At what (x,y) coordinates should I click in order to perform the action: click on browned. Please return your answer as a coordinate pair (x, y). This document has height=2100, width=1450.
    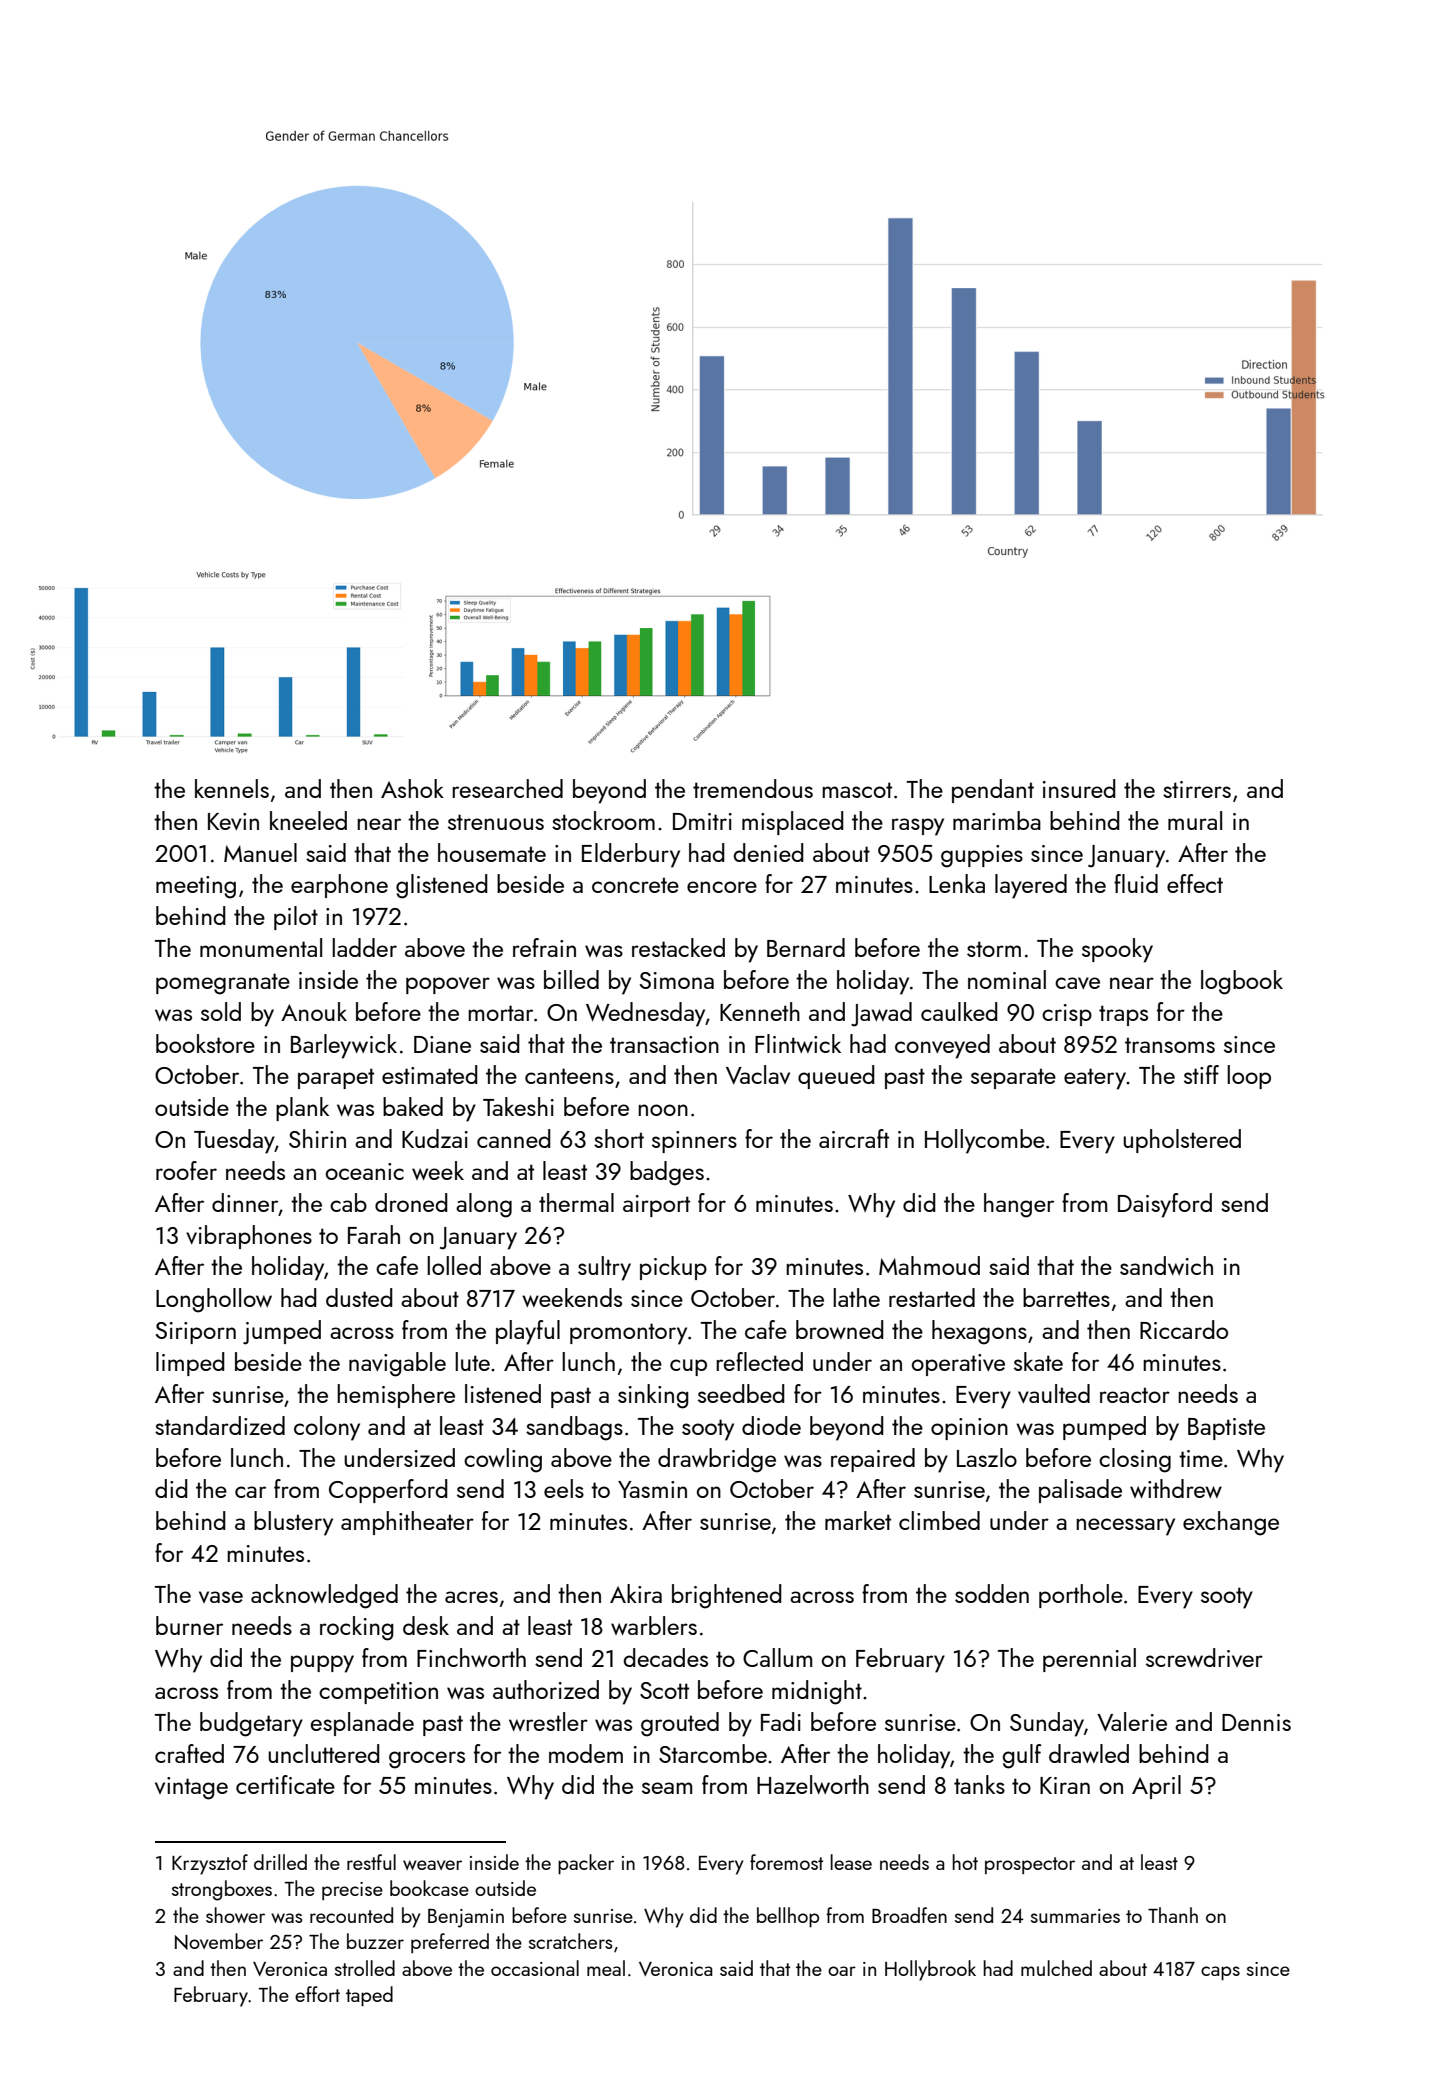
    Looking at the image, I should click on (840, 1329).
